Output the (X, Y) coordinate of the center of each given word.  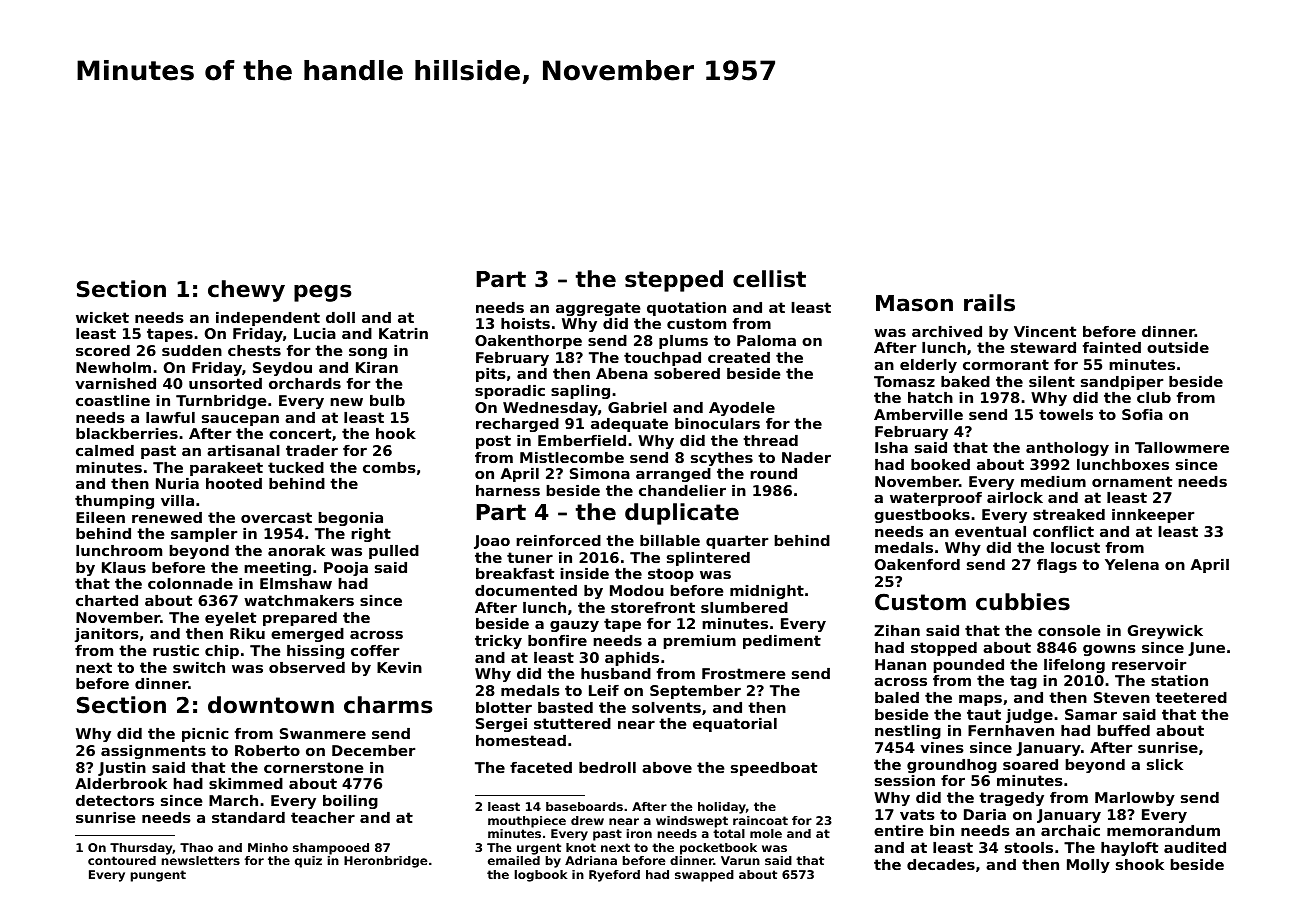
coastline (113, 400)
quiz (308, 862)
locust (1075, 547)
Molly (1088, 866)
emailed (514, 860)
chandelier (682, 490)
